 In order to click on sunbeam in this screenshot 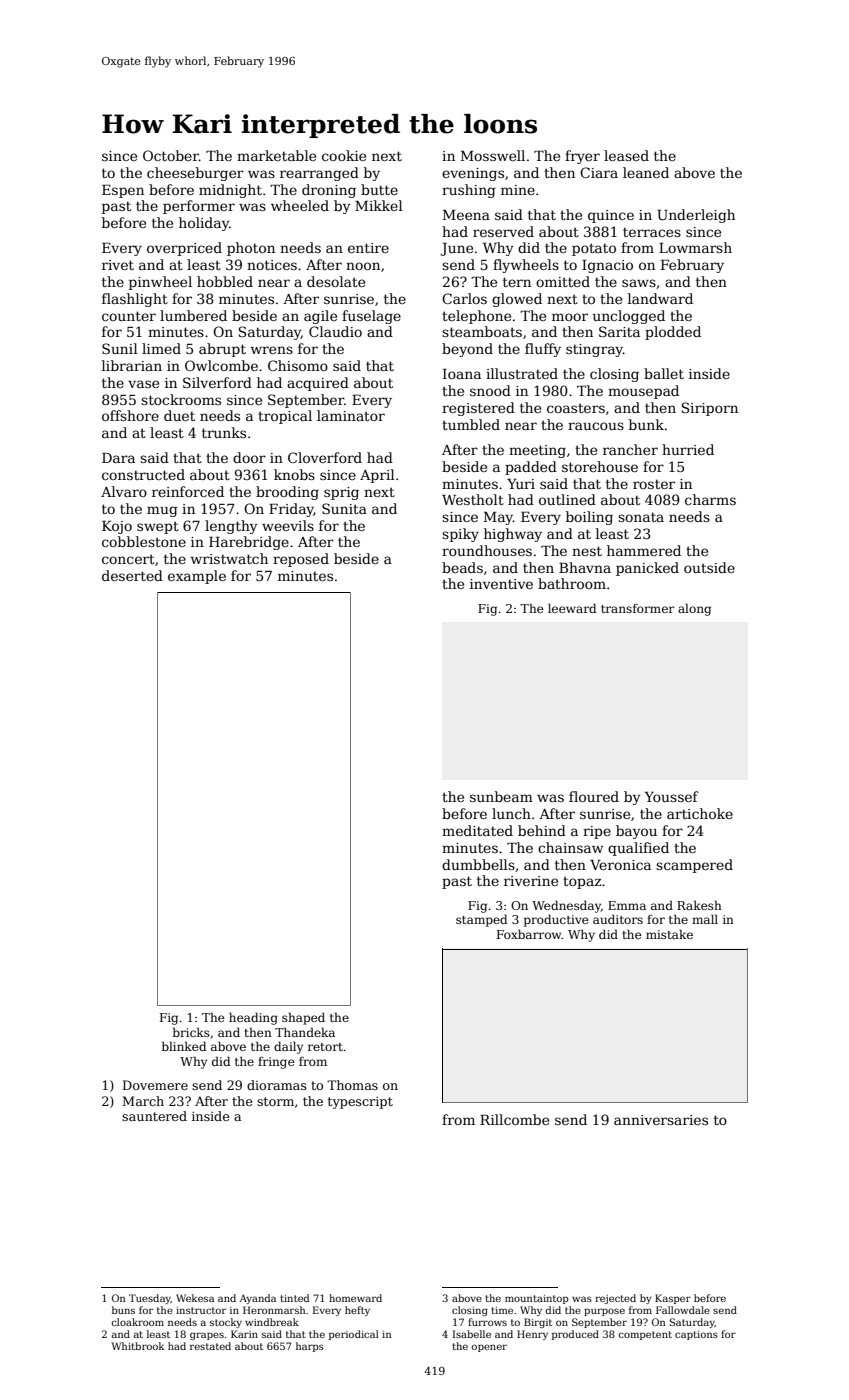, I will do `click(501, 796)`.
